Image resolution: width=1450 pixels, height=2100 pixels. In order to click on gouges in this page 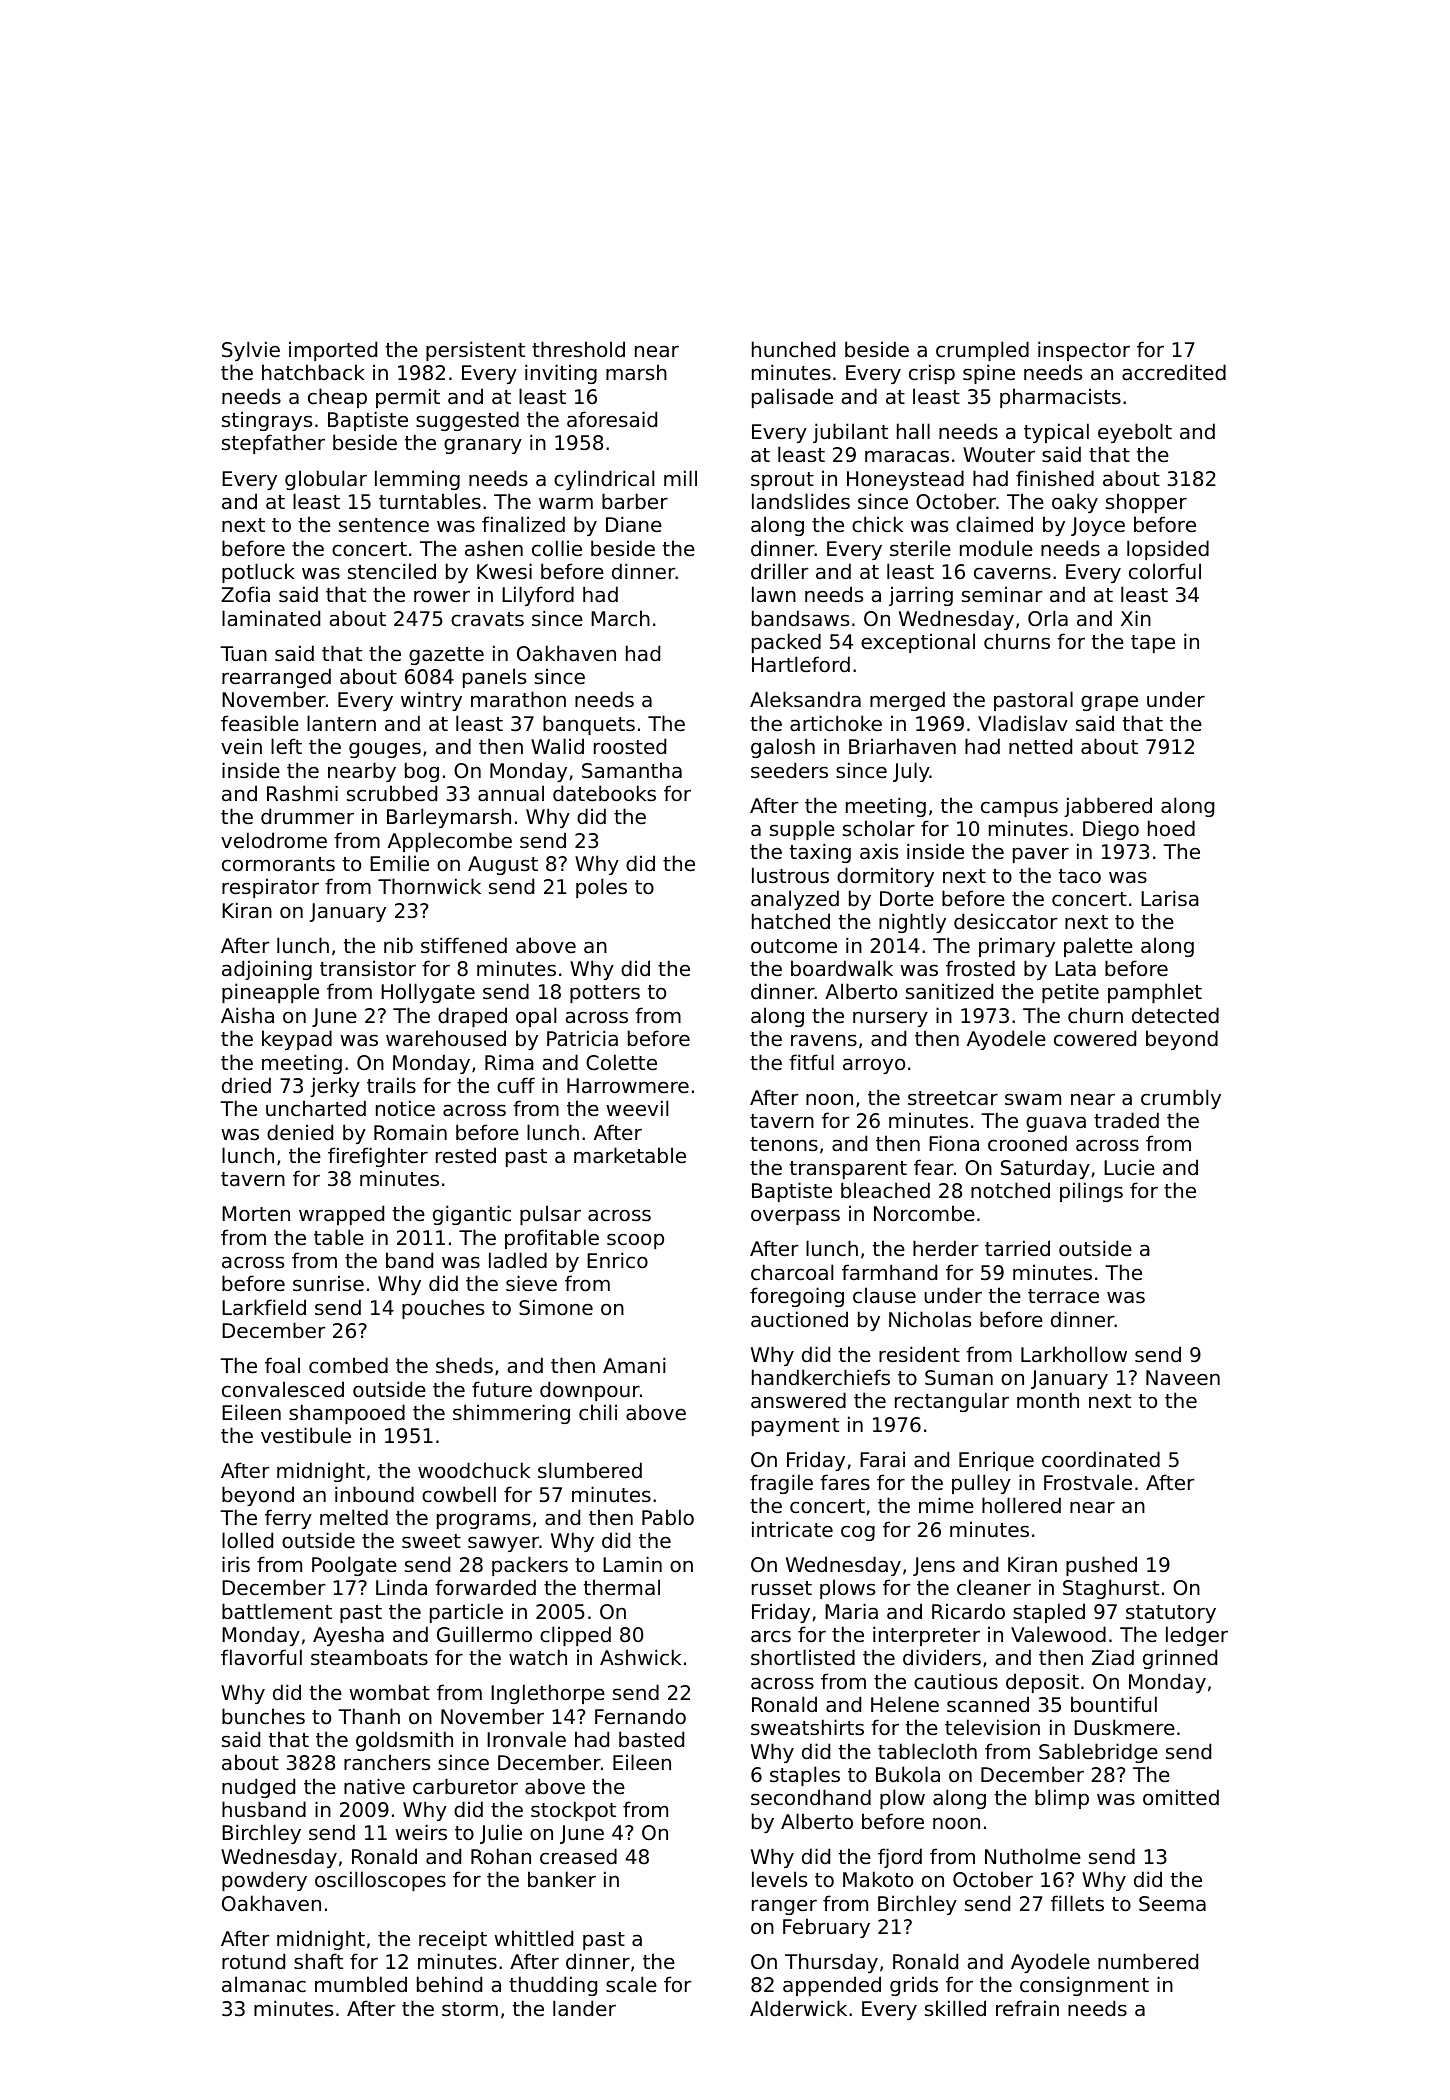, I will do `click(385, 750)`.
